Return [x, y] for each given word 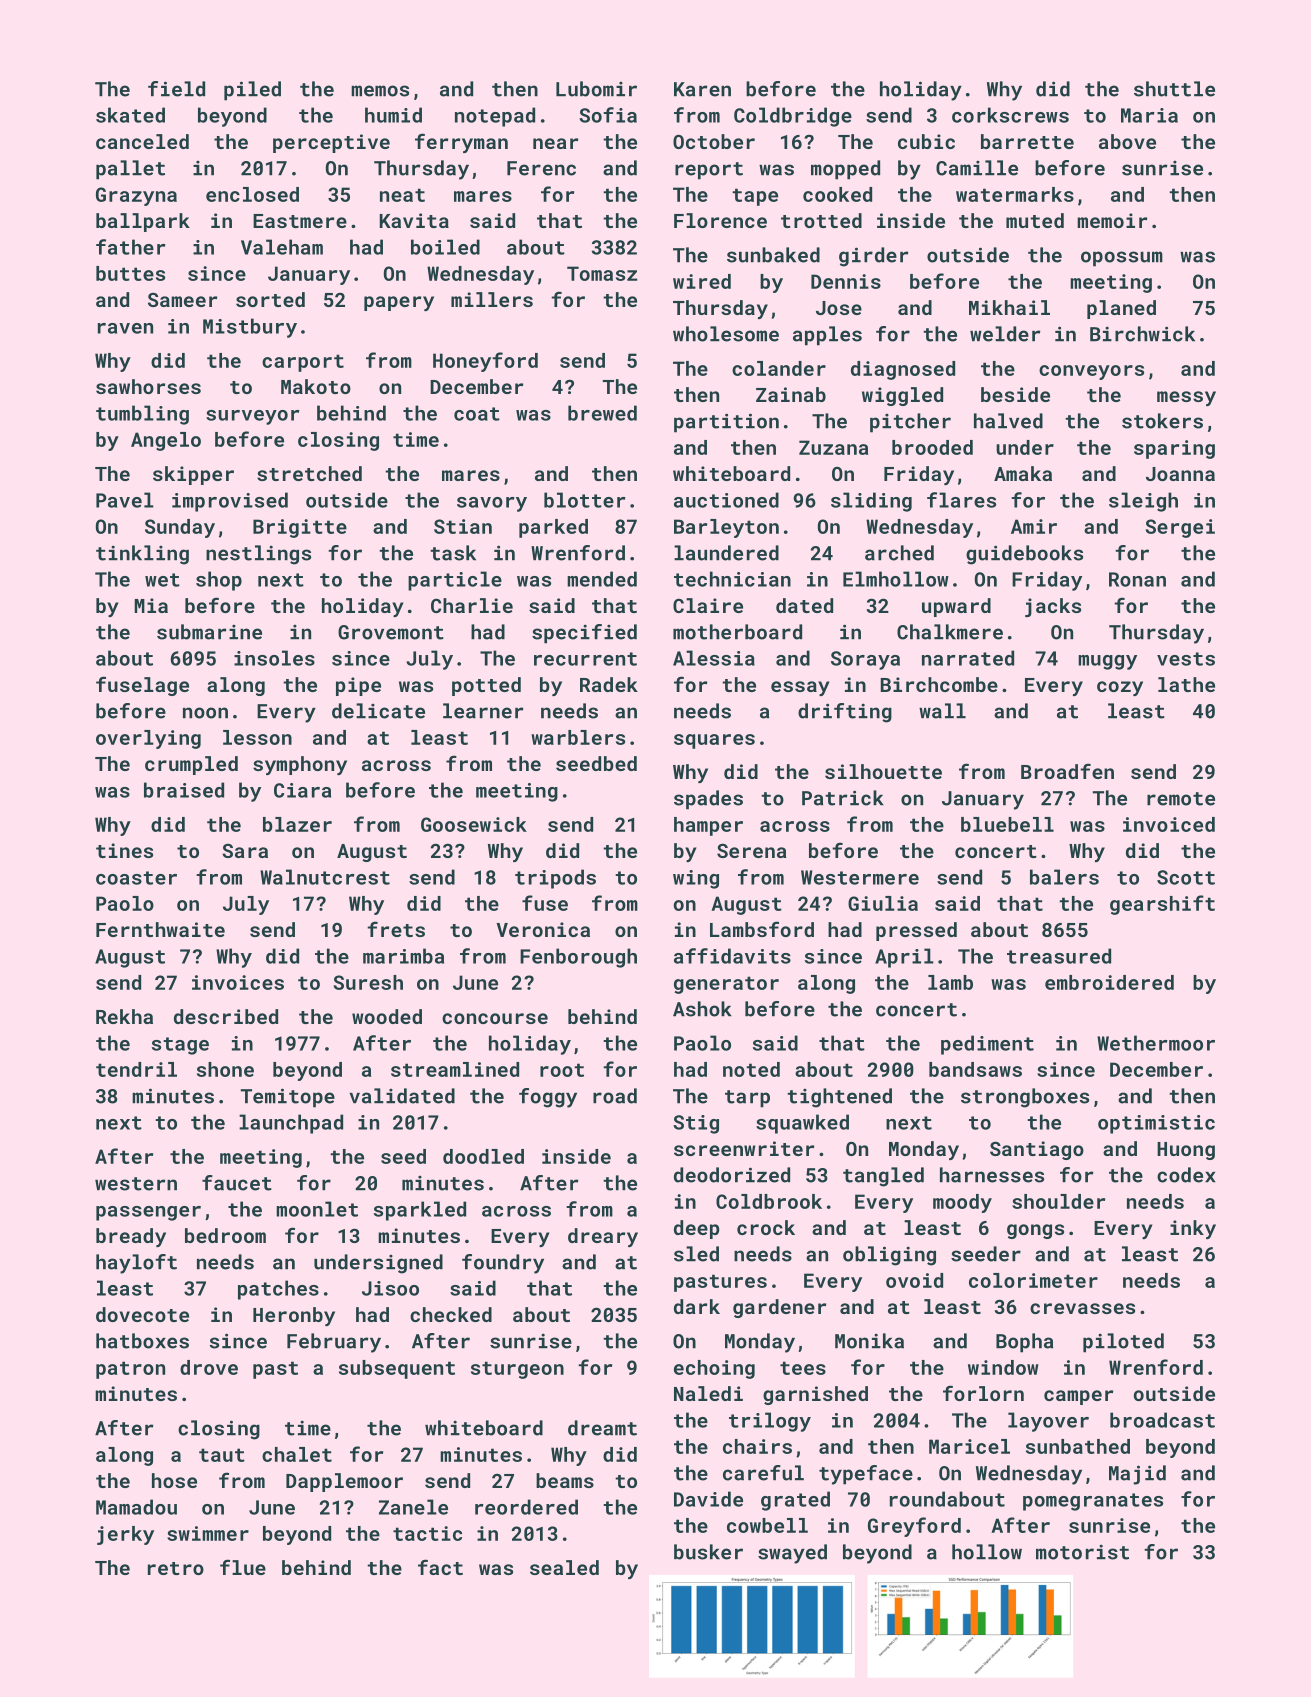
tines [124, 850]
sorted [270, 299]
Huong [1186, 1151]
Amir [1034, 526]
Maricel [969, 1446]
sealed [564, 1567]
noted [751, 1069]
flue [243, 1567]
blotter [585, 500]
